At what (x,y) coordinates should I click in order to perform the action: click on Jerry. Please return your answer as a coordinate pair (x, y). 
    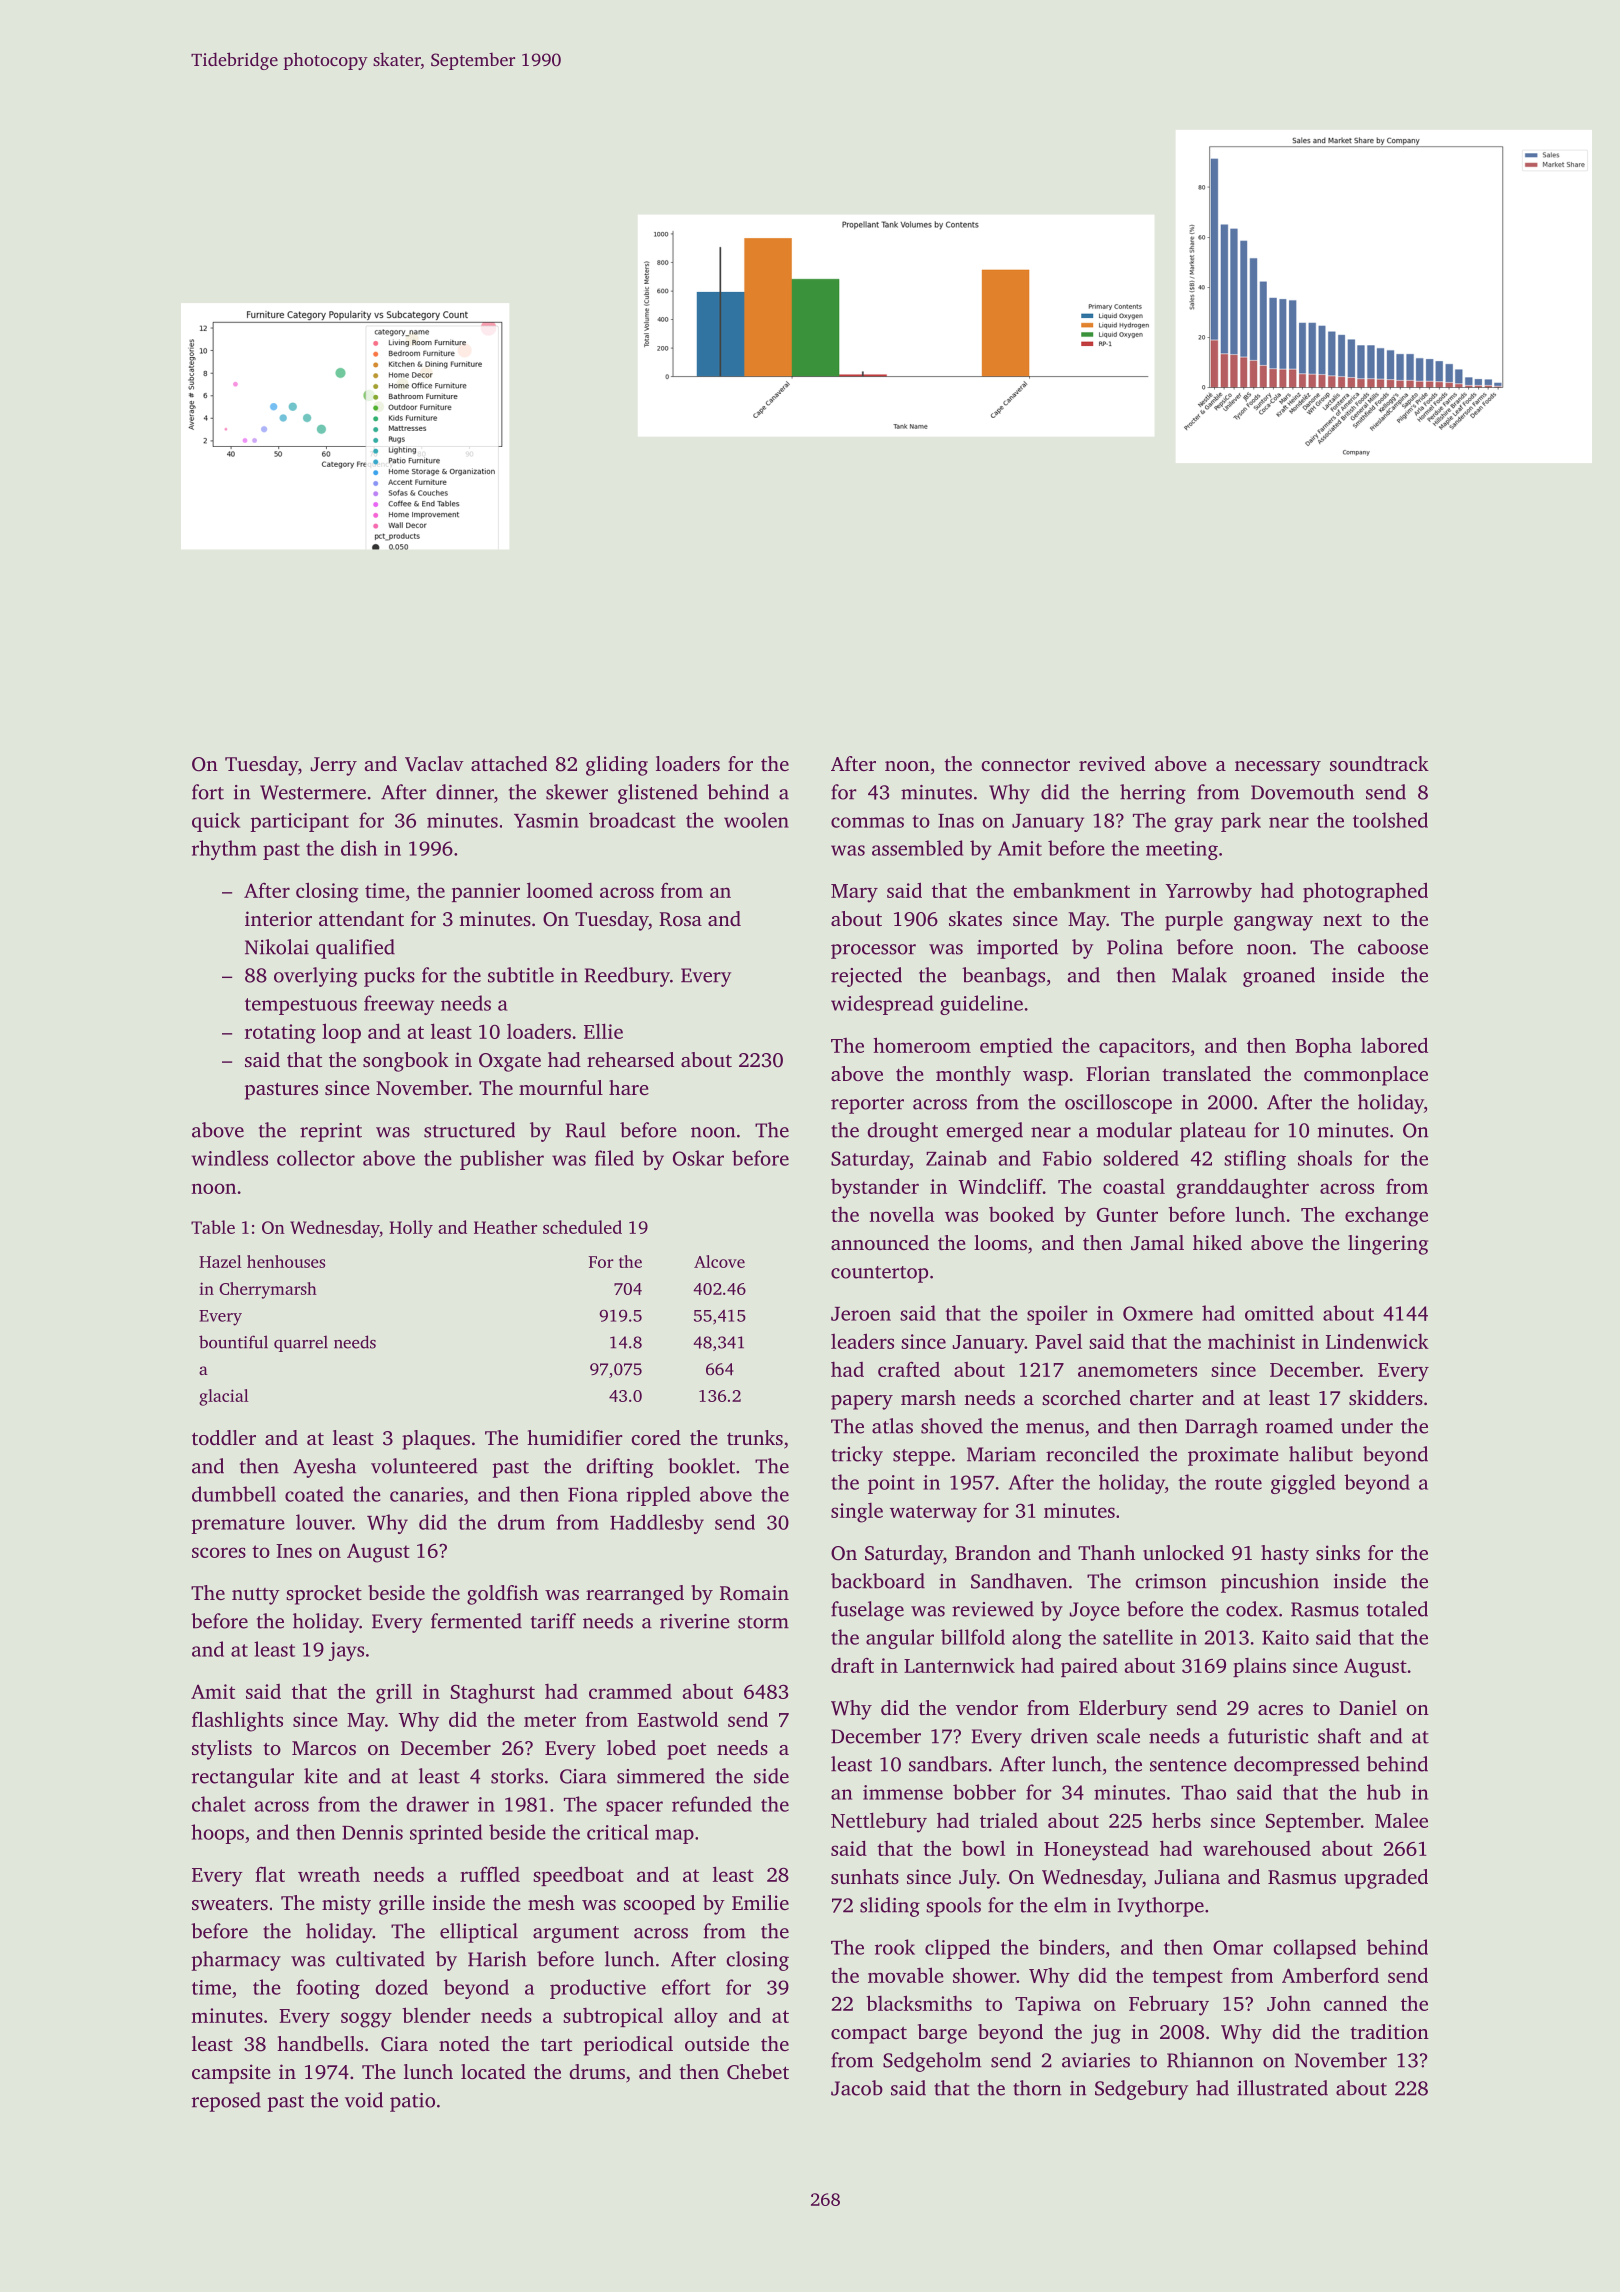
    Looking at the image, I should click on (334, 766).
